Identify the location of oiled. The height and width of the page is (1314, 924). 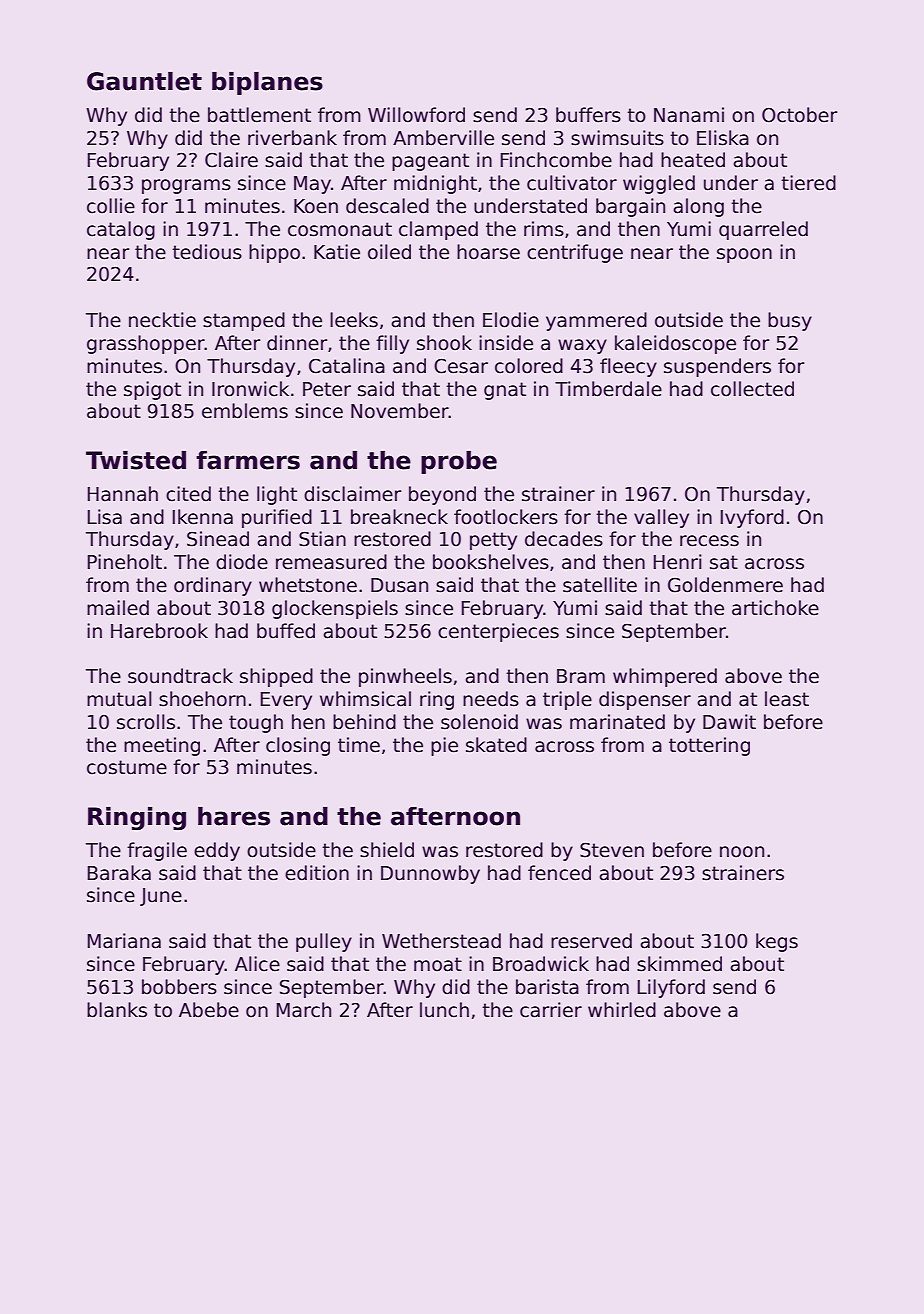
(389, 252).
